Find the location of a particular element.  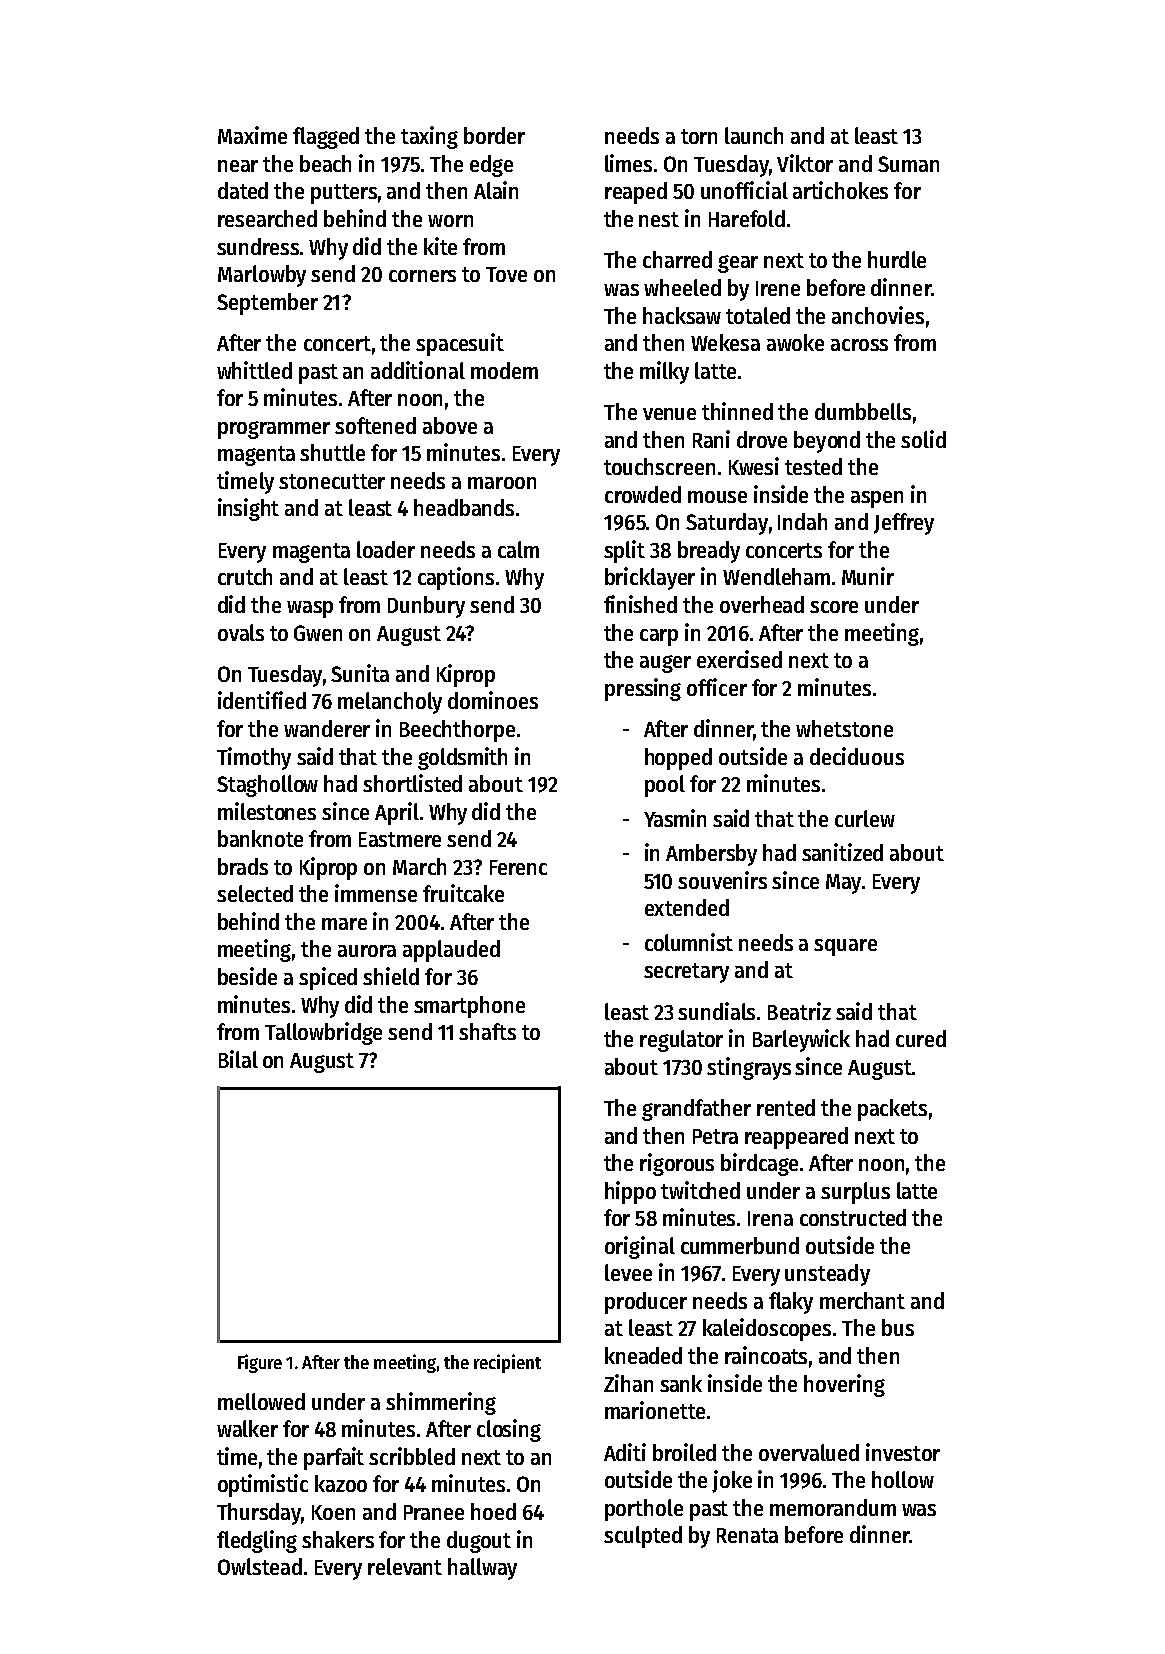

September is located at coordinates (267, 304).
